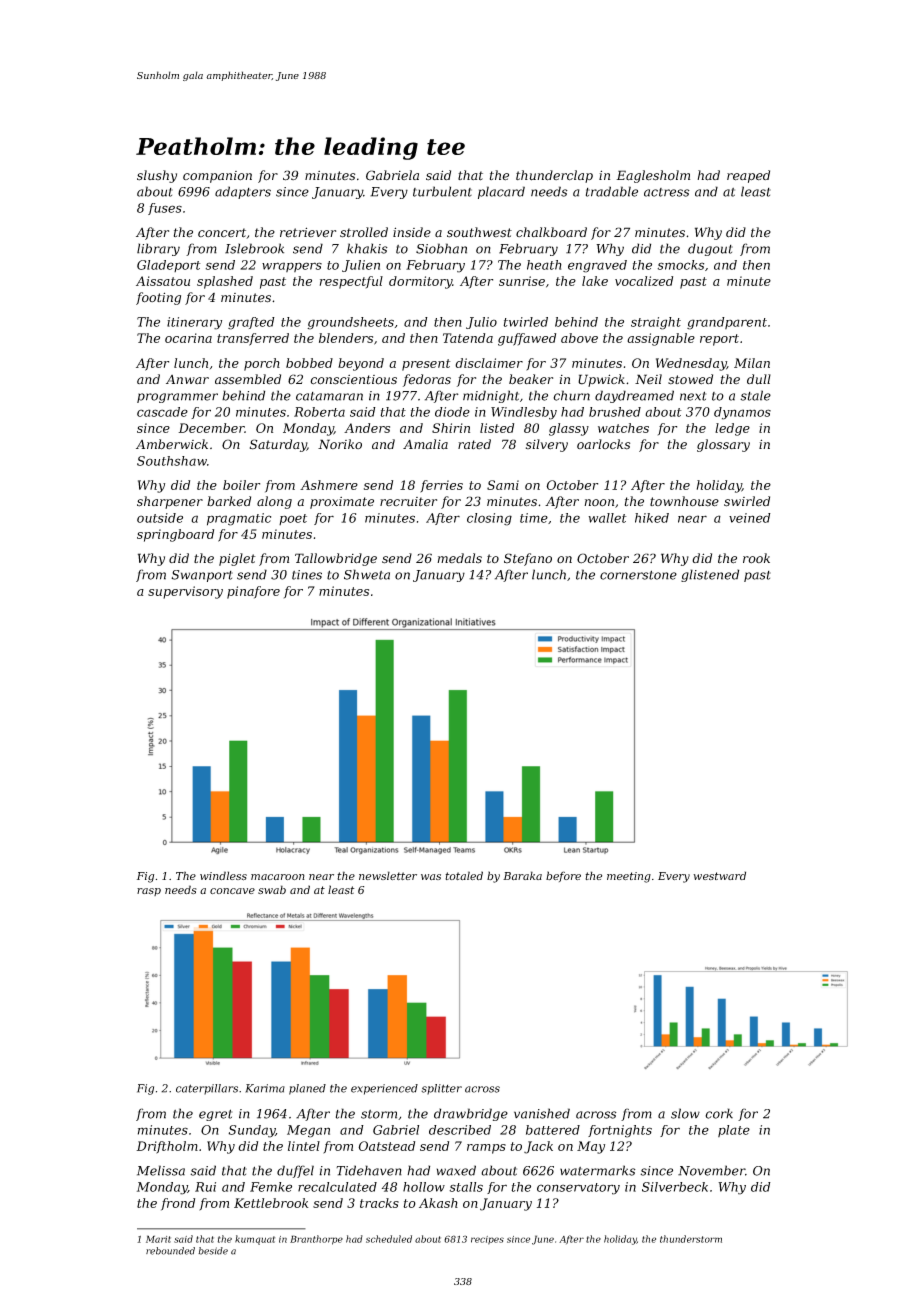  What do you see at coordinates (251, 323) in the screenshot?
I see `grafted` at bounding box center [251, 323].
